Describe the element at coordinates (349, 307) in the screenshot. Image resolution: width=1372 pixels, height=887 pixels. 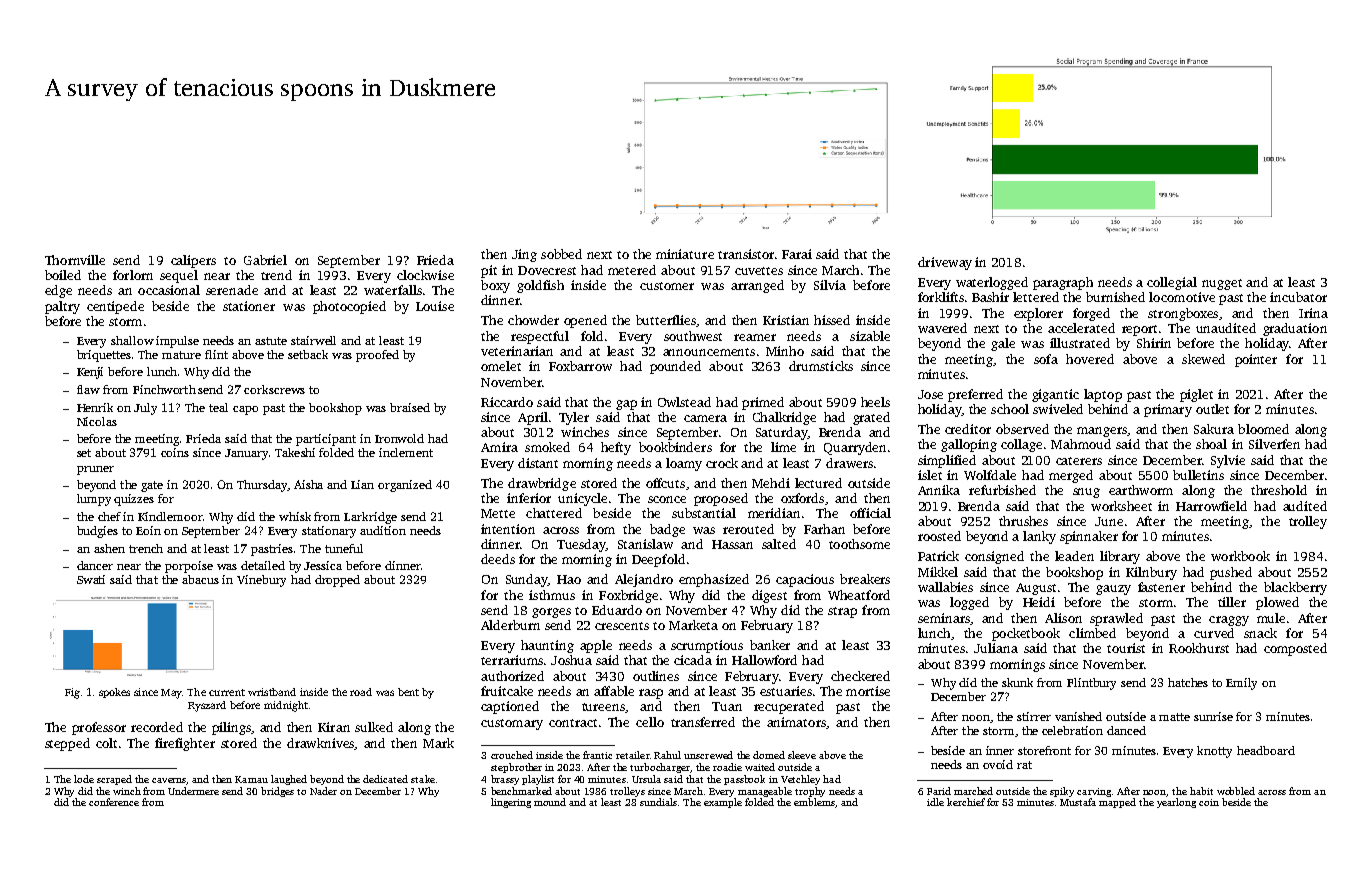
I see `photocopied` at that location.
